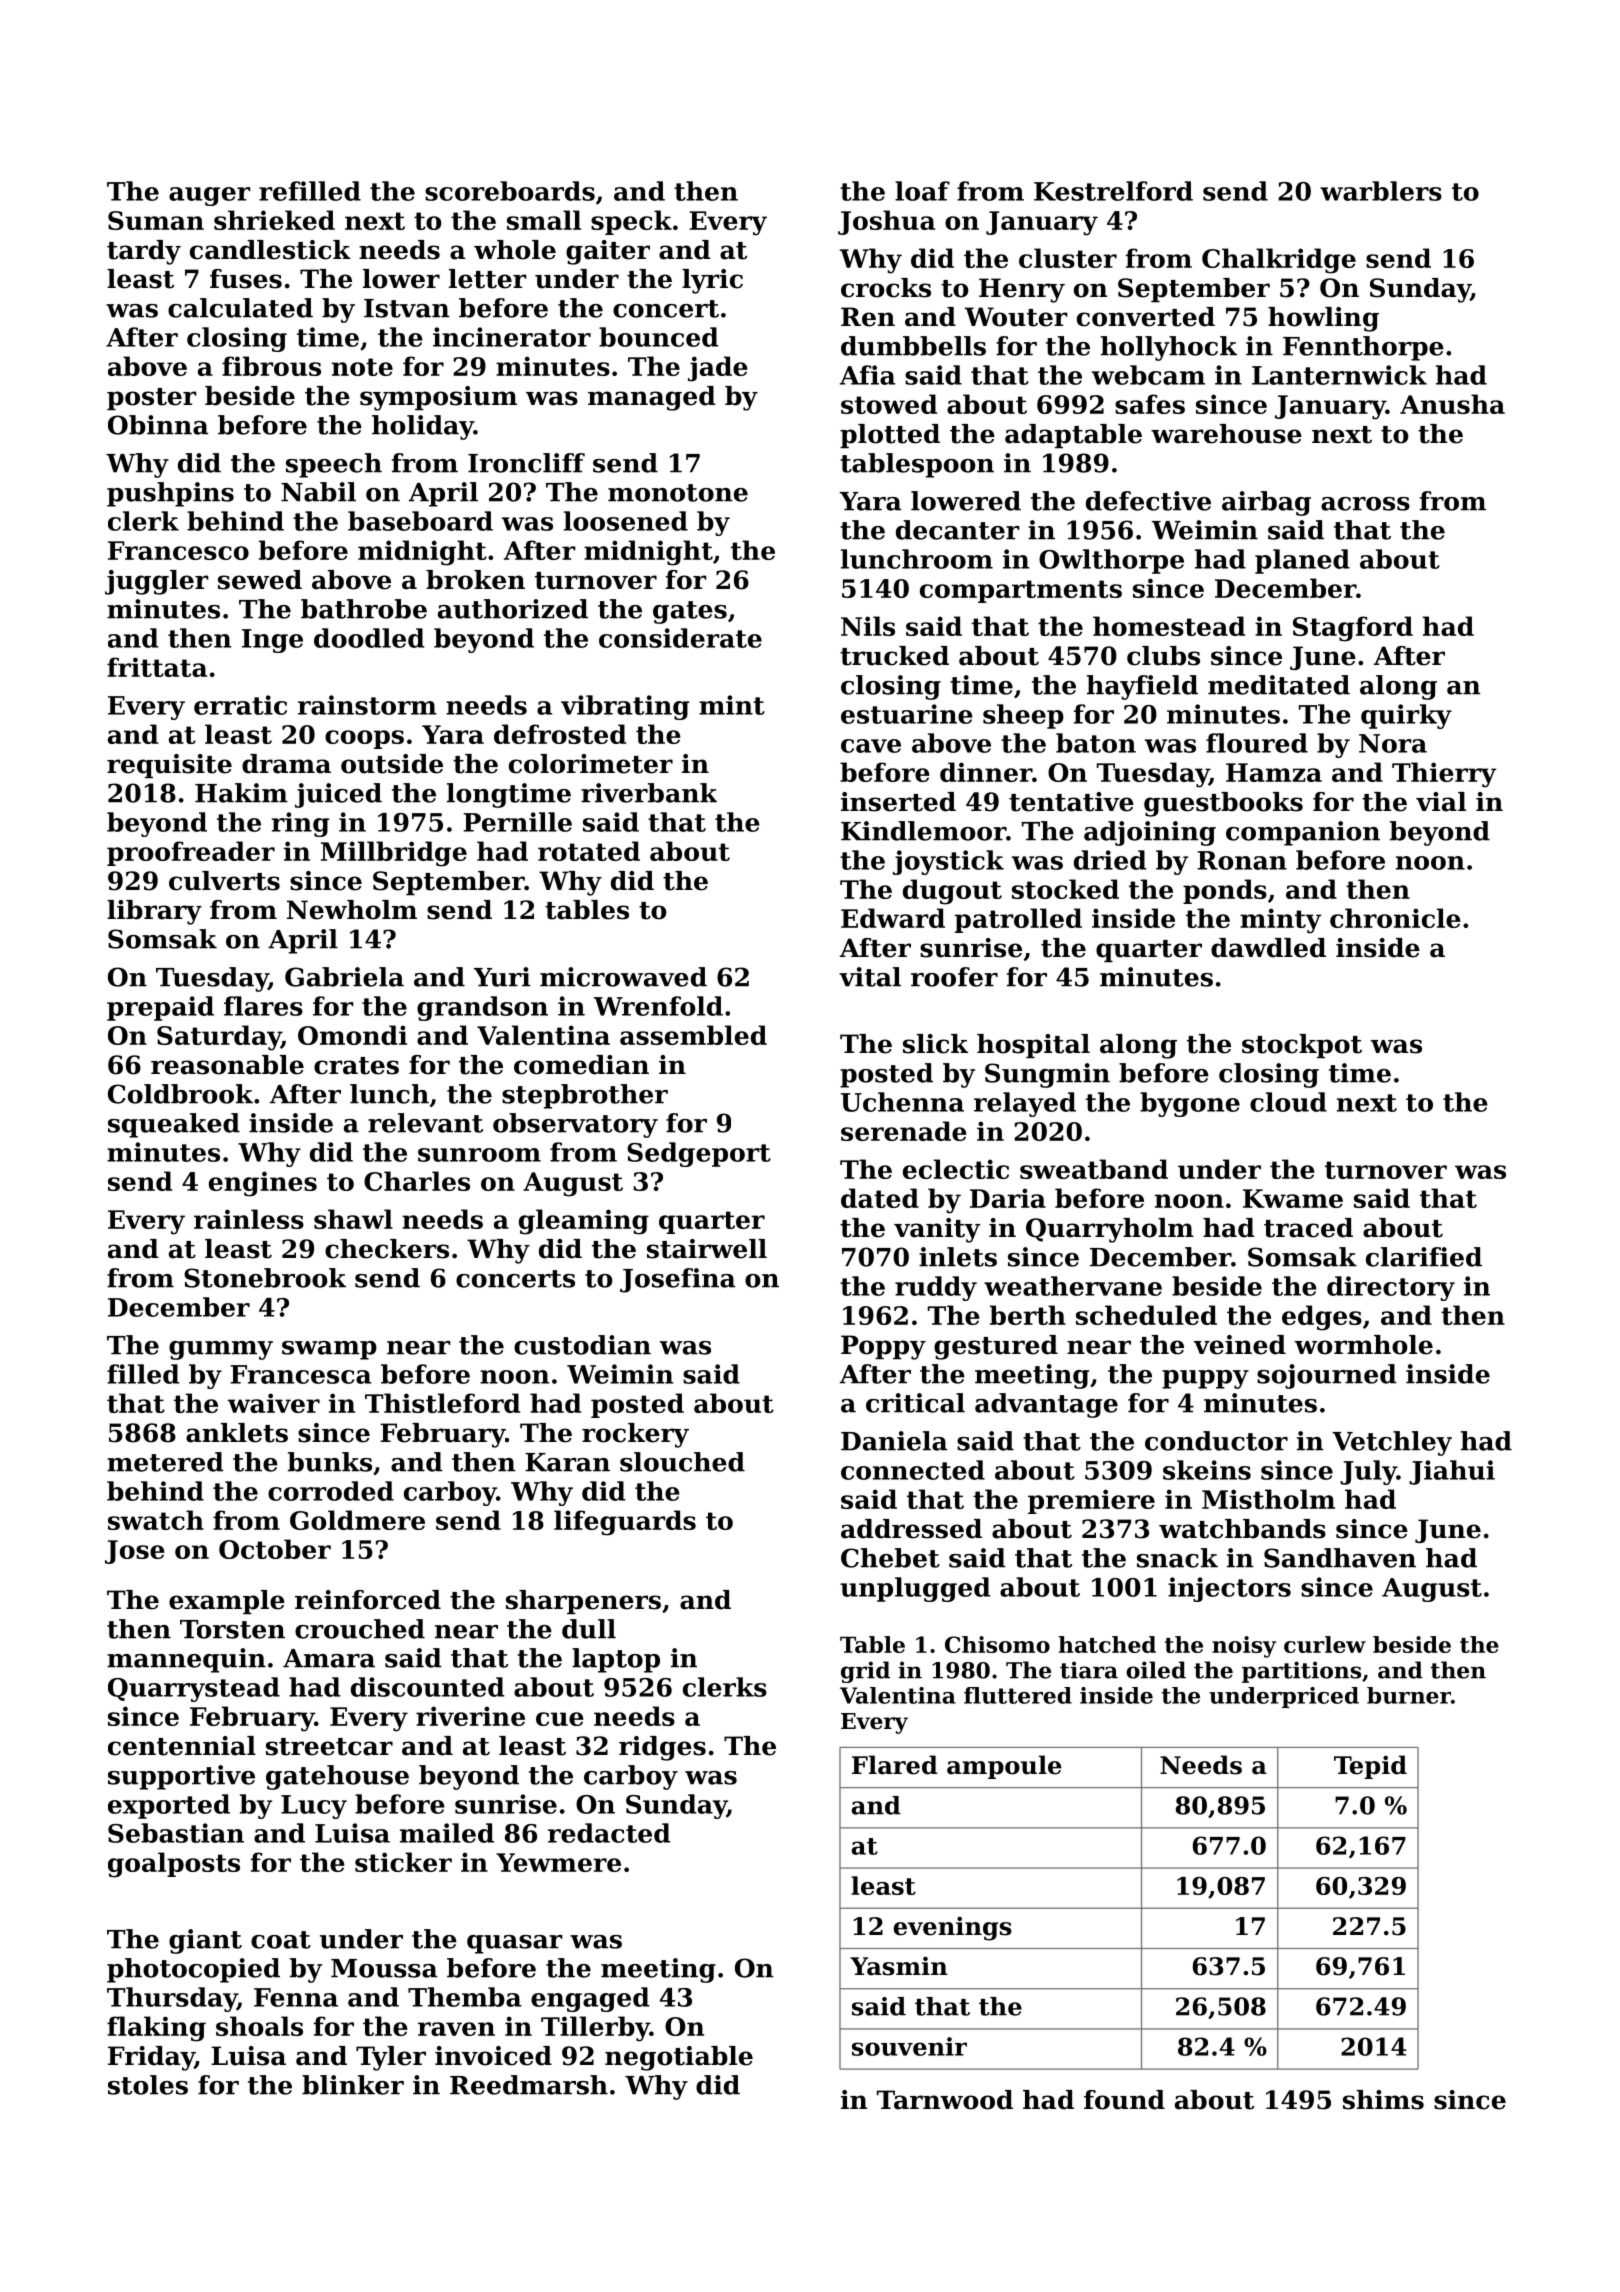 The width and height of the screenshot is (1620, 2292). What do you see at coordinates (281, 1940) in the screenshot?
I see `coat` at bounding box center [281, 1940].
